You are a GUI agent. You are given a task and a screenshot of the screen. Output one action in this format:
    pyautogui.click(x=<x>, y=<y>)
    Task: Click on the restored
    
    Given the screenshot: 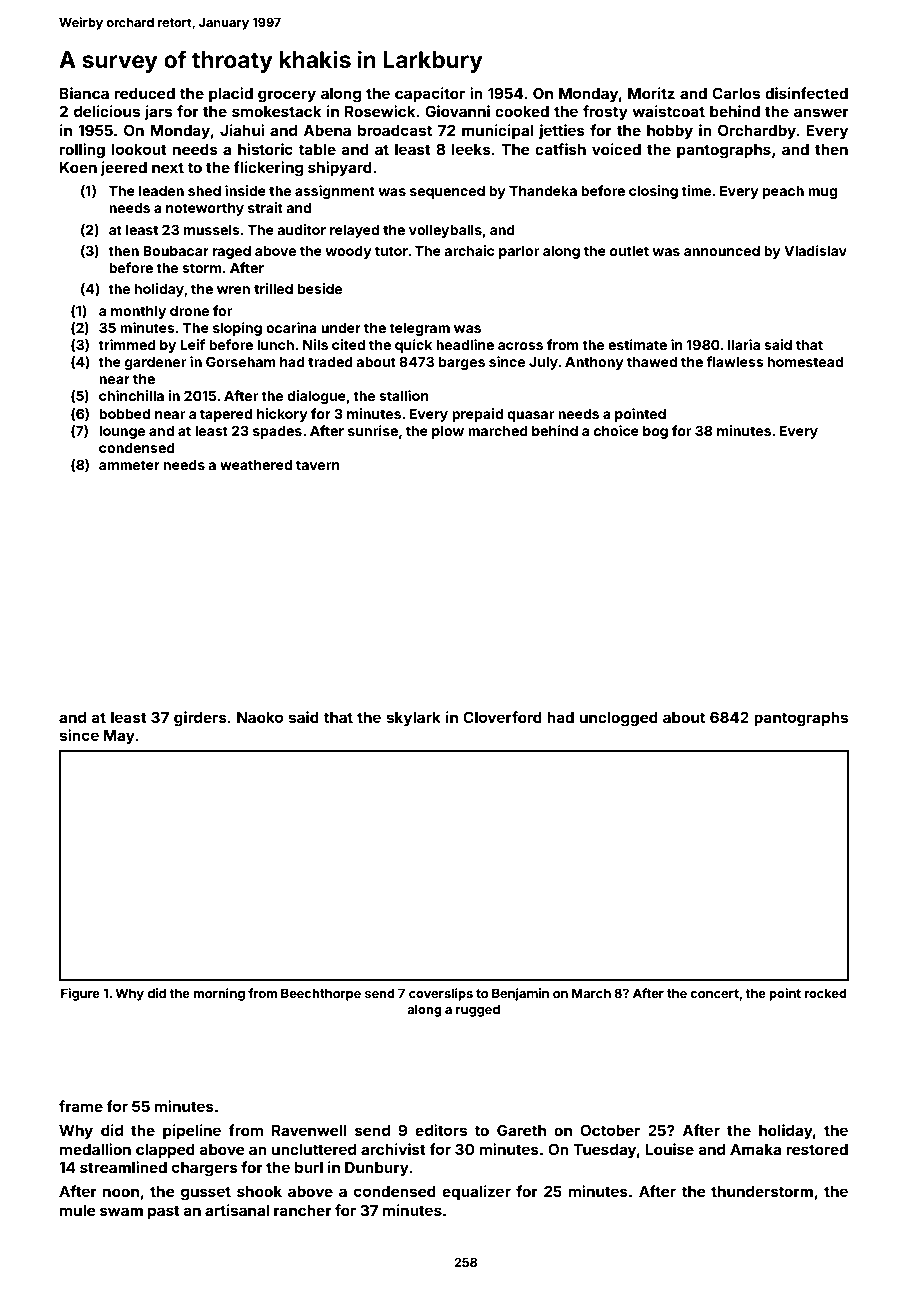 What is the action you would take?
    pyautogui.click(x=817, y=1149)
